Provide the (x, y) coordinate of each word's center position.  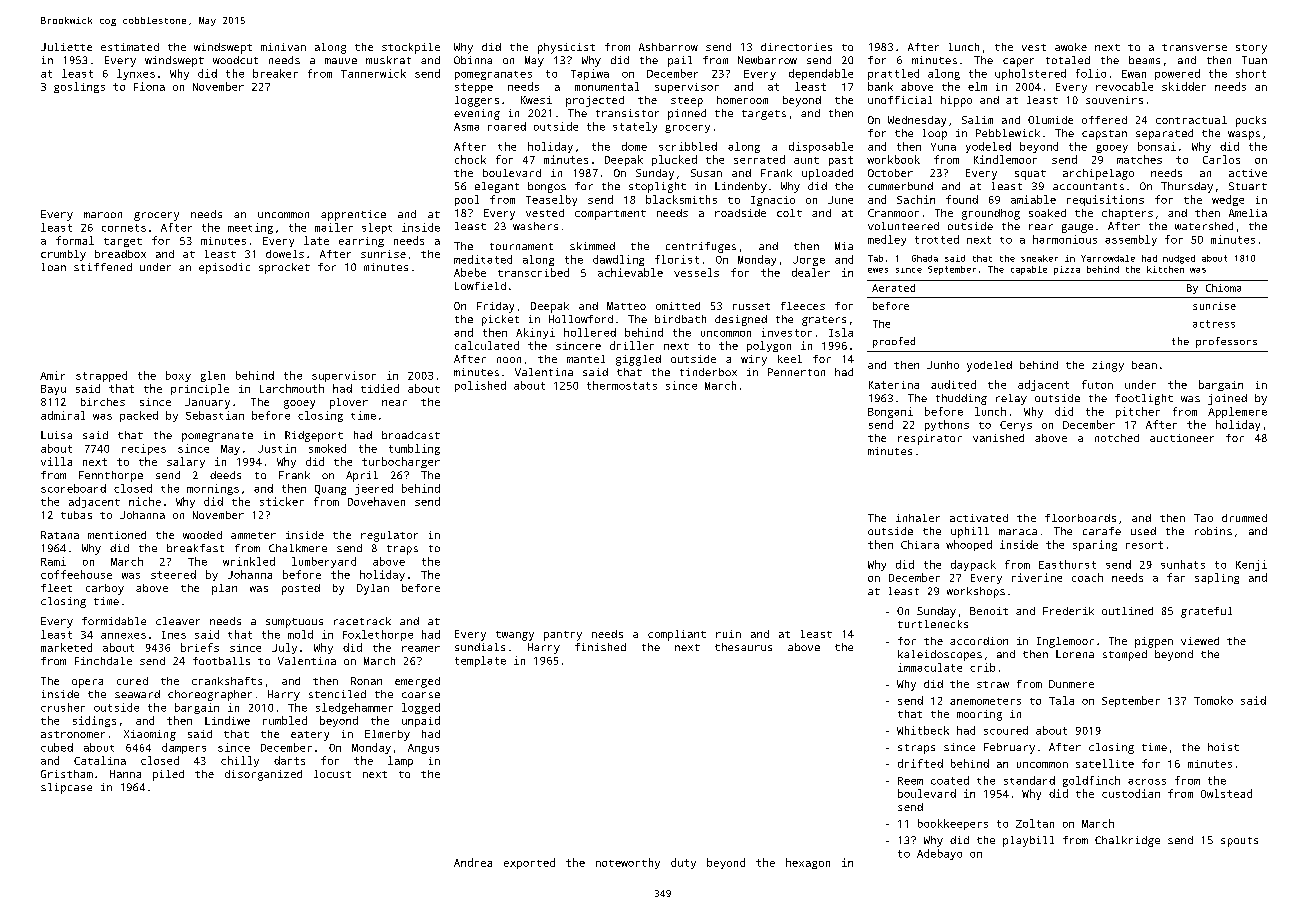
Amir (52, 375)
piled (168, 775)
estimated (130, 47)
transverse (1194, 47)
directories (796, 47)
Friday (495, 307)
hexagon (808, 863)
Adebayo (939, 854)
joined (1227, 399)
